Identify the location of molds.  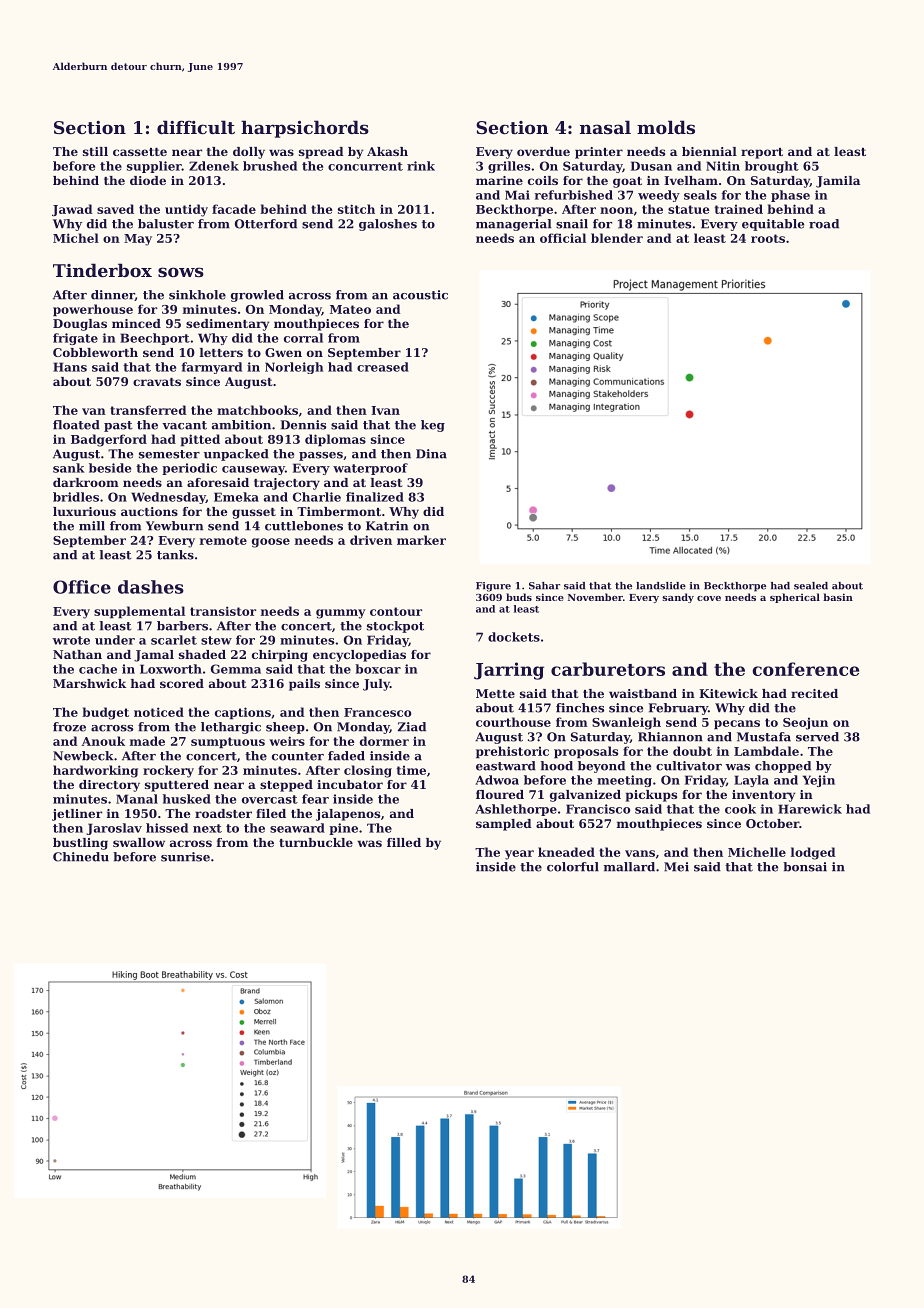
(666, 127).
